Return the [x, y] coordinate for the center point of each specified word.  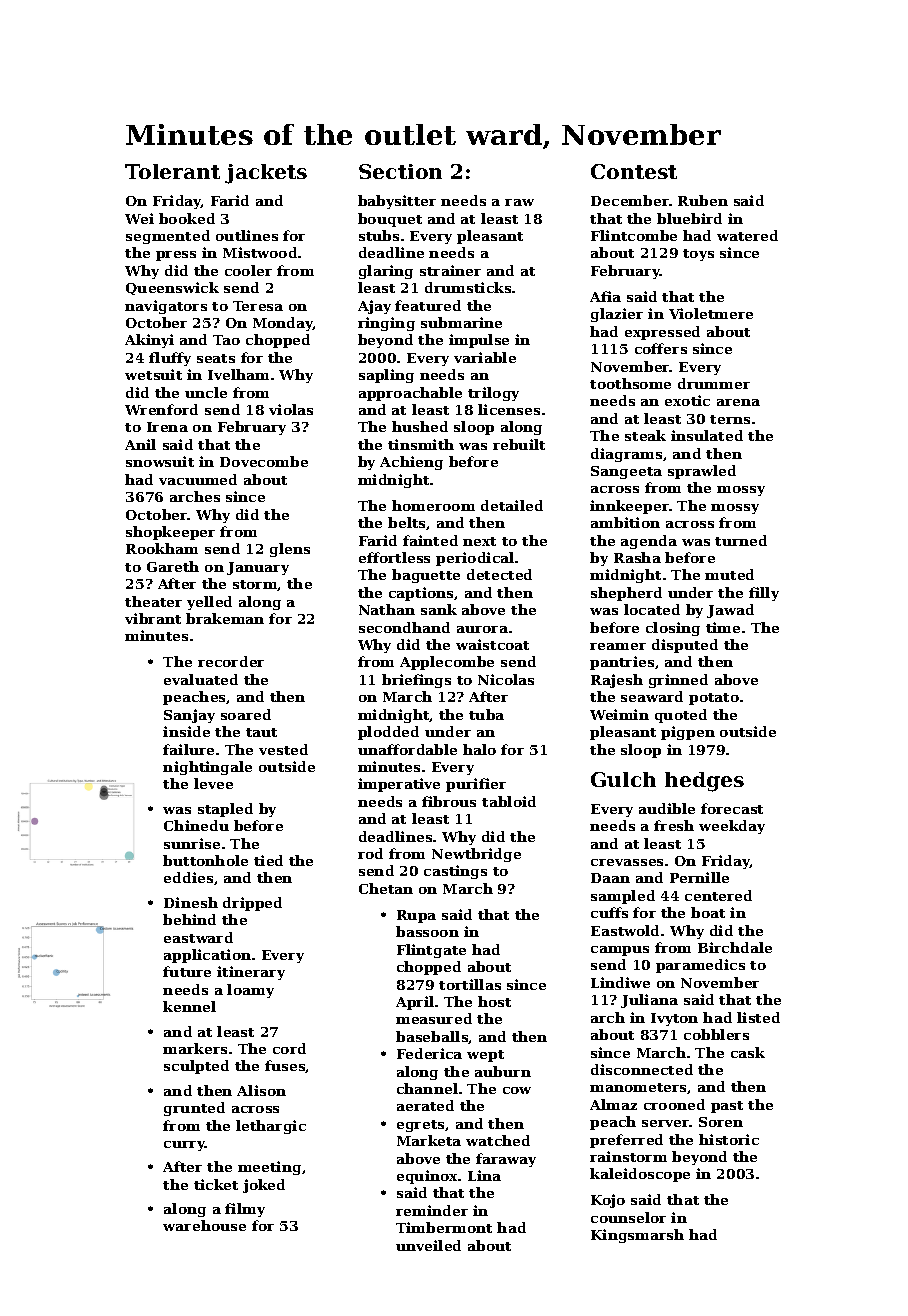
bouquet [390, 220]
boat [708, 912]
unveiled [428, 1245]
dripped [252, 904]
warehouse [204, 1225]
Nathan [387, 609]
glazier [617, 315]
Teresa [258, 306]
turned [741, 540]
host [494, 1001]
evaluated [201, 679]
